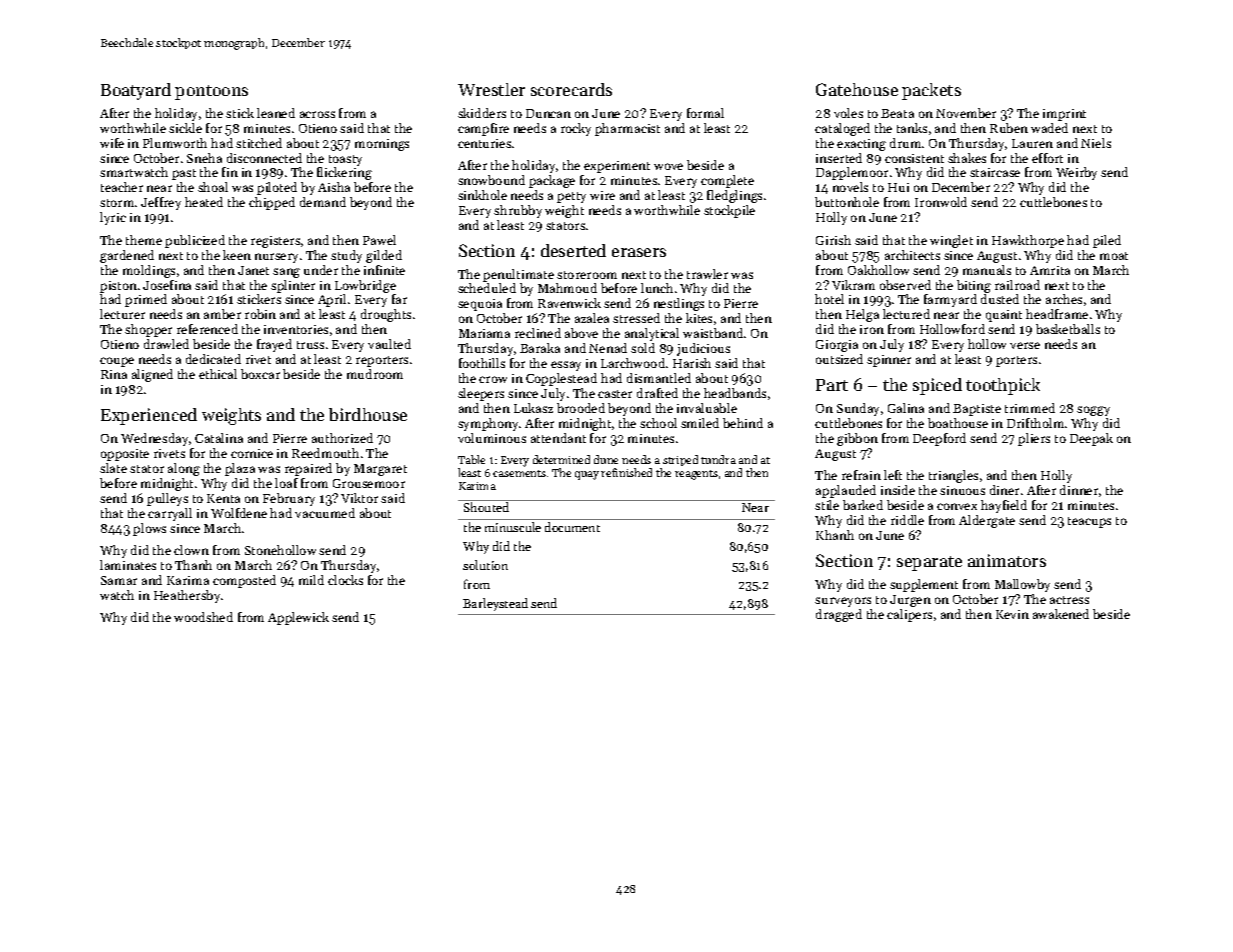  I want to click on dragged, so click(839, 615).
